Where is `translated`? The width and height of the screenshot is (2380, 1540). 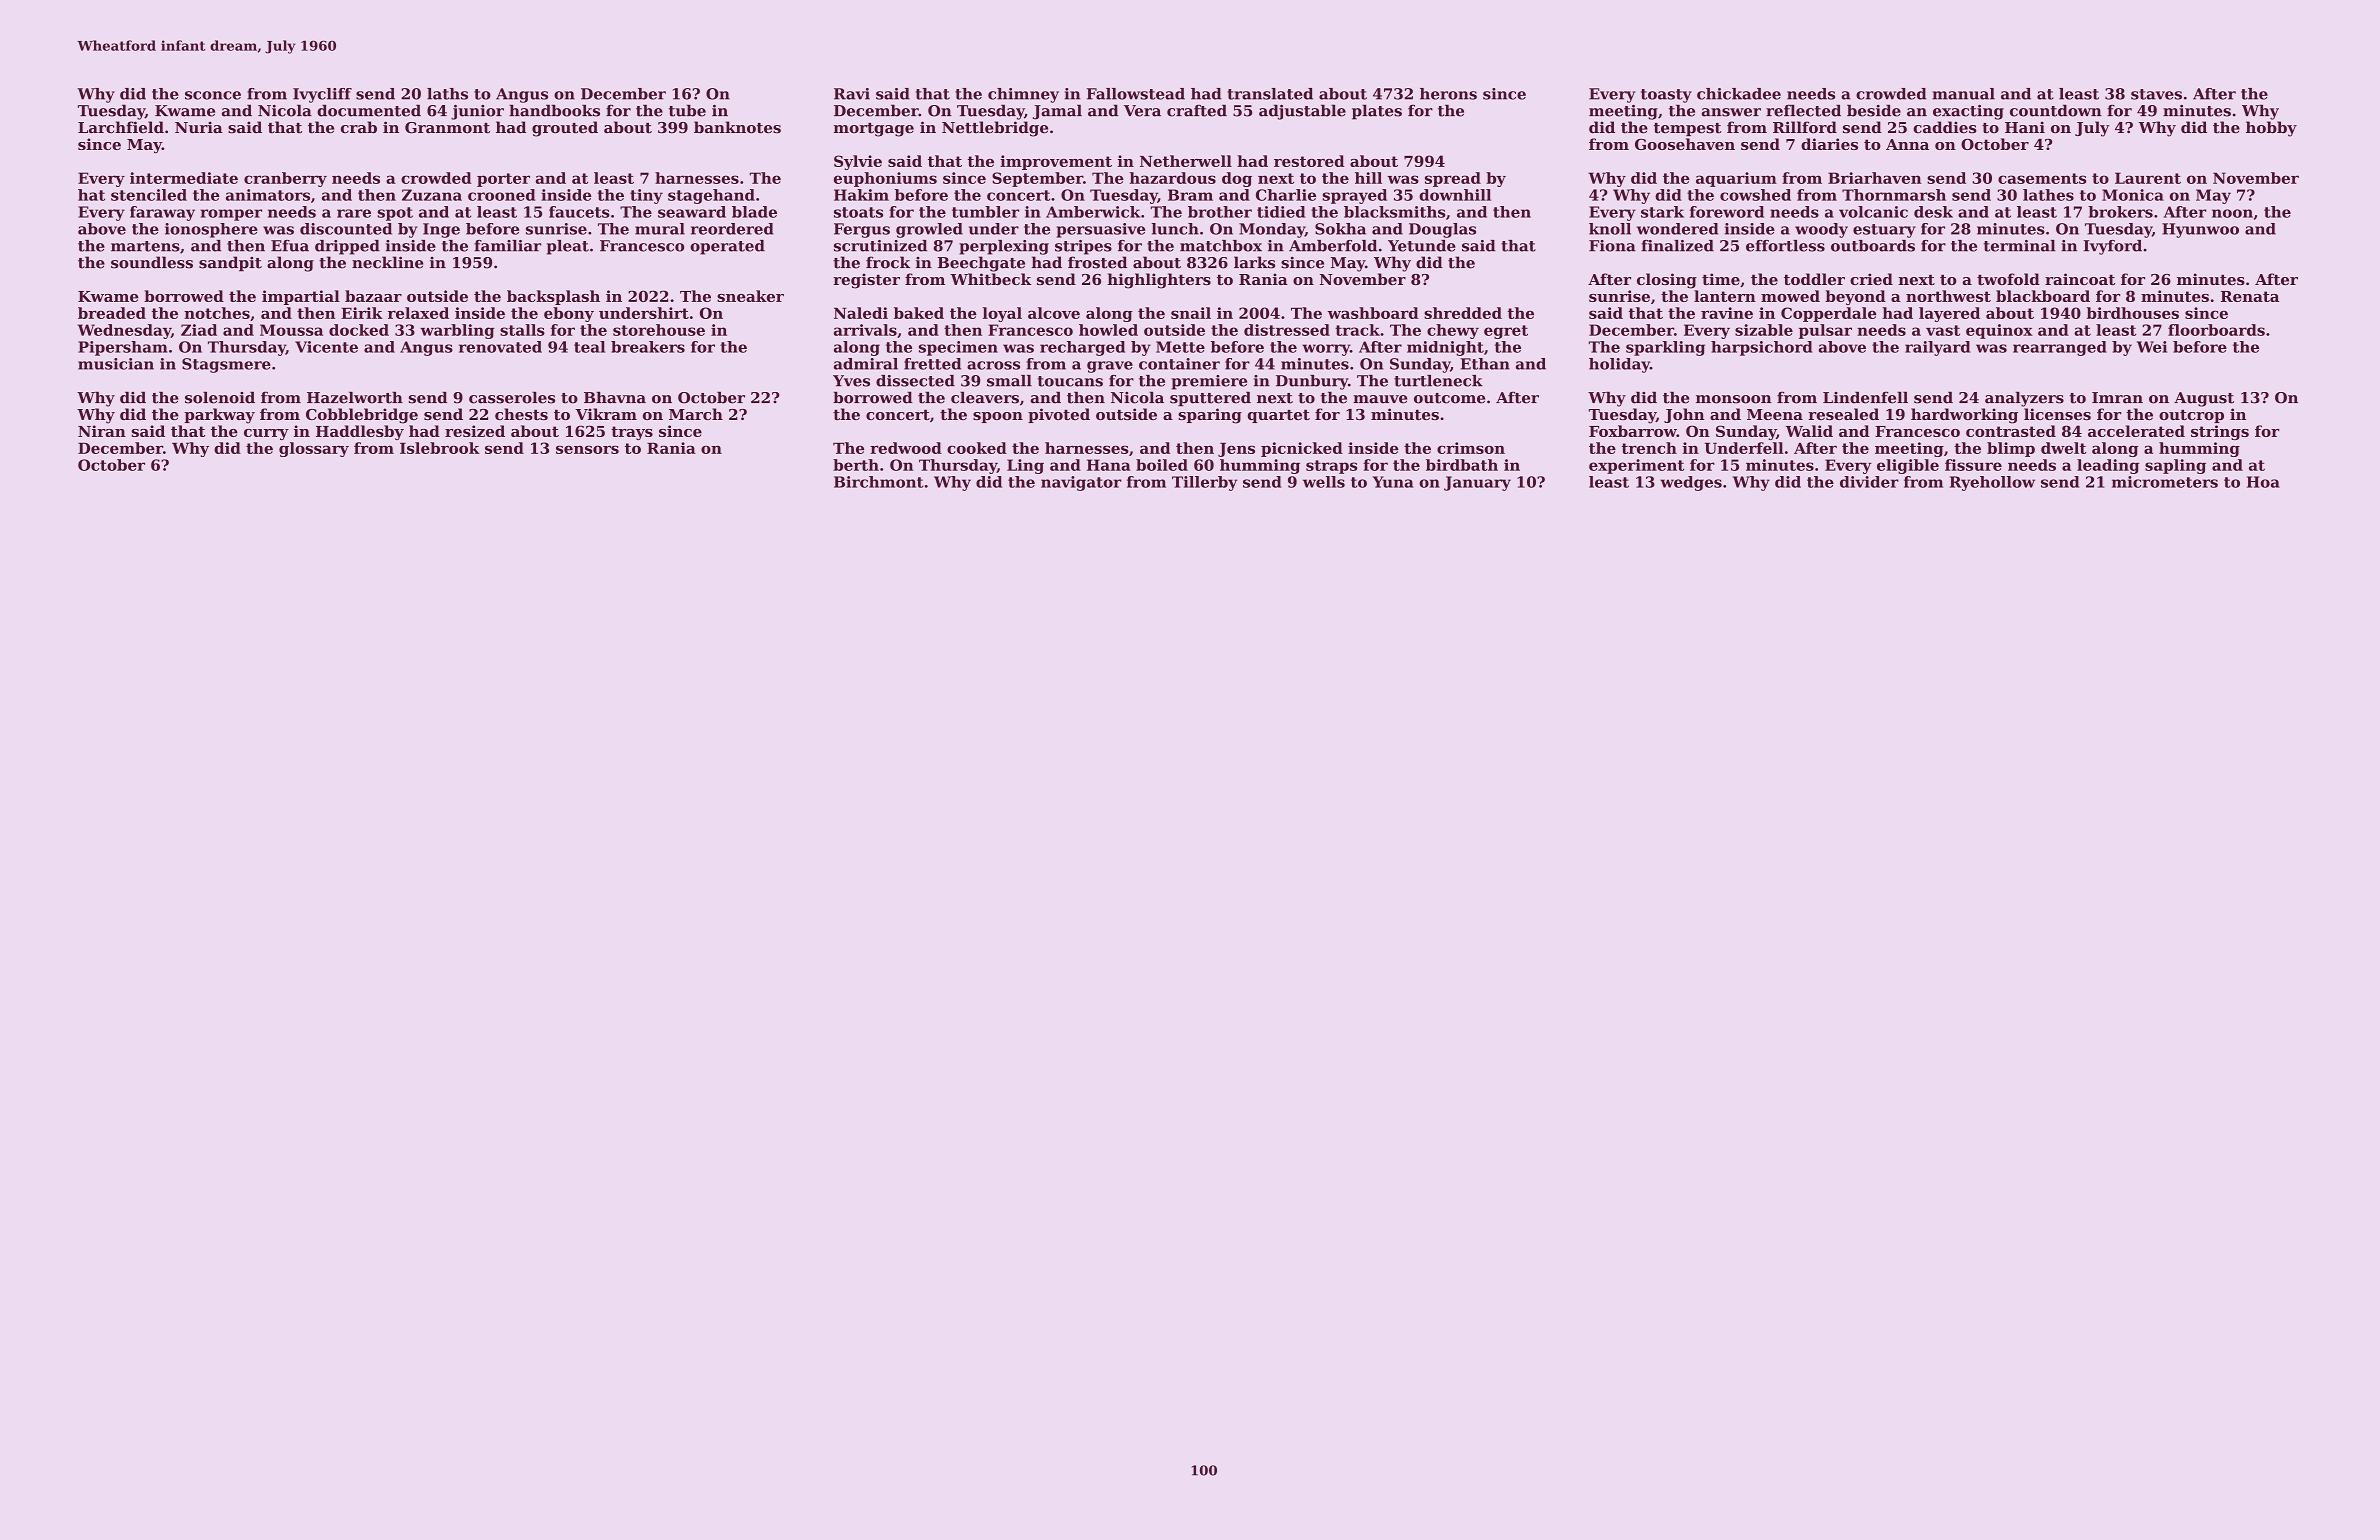
translated is located at coordinates (1270, 94).
